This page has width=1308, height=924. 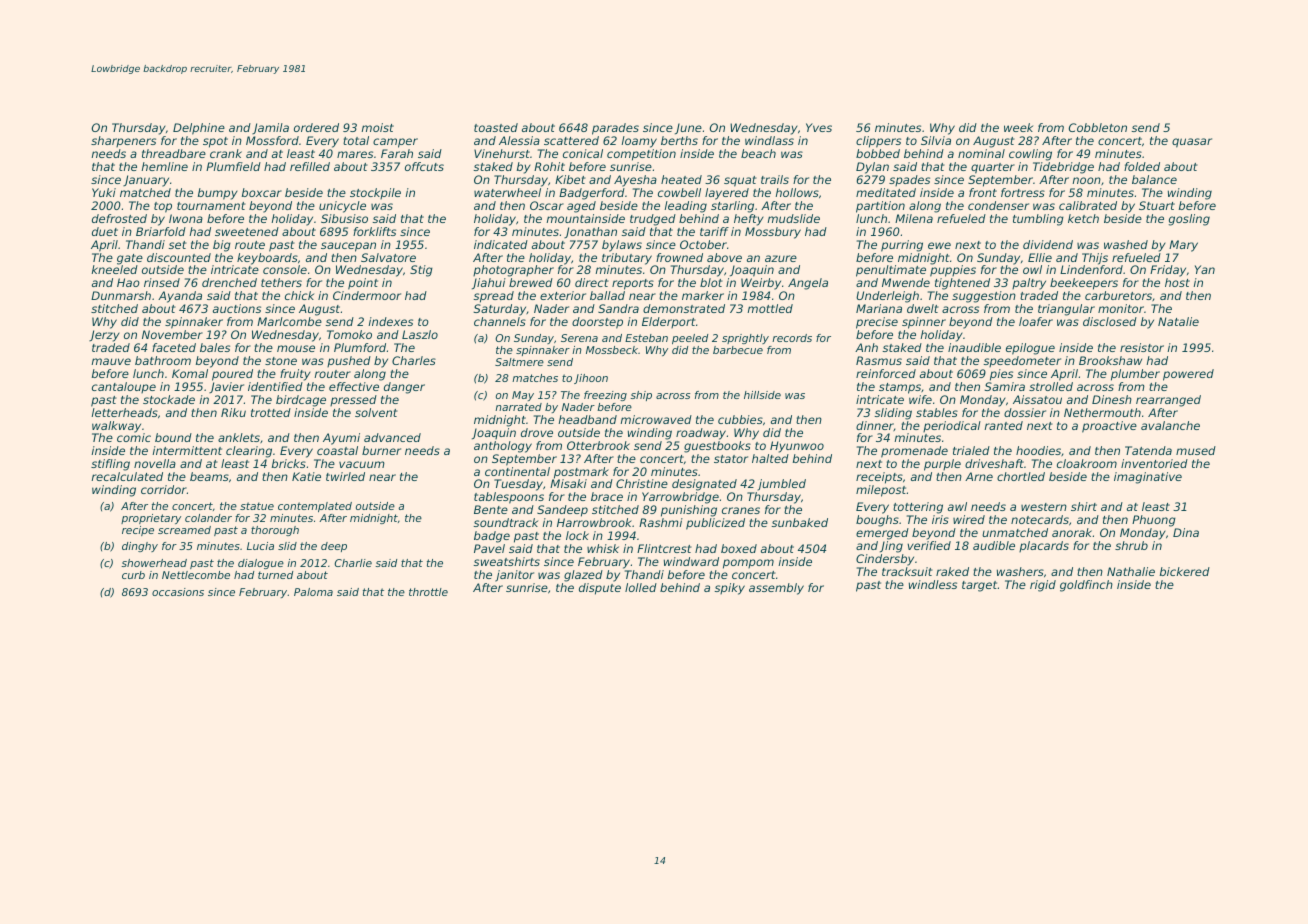 What do you see at coordinates (1051, 386) in the page?
I see `strolled` at bounding box center [1051, 386].
